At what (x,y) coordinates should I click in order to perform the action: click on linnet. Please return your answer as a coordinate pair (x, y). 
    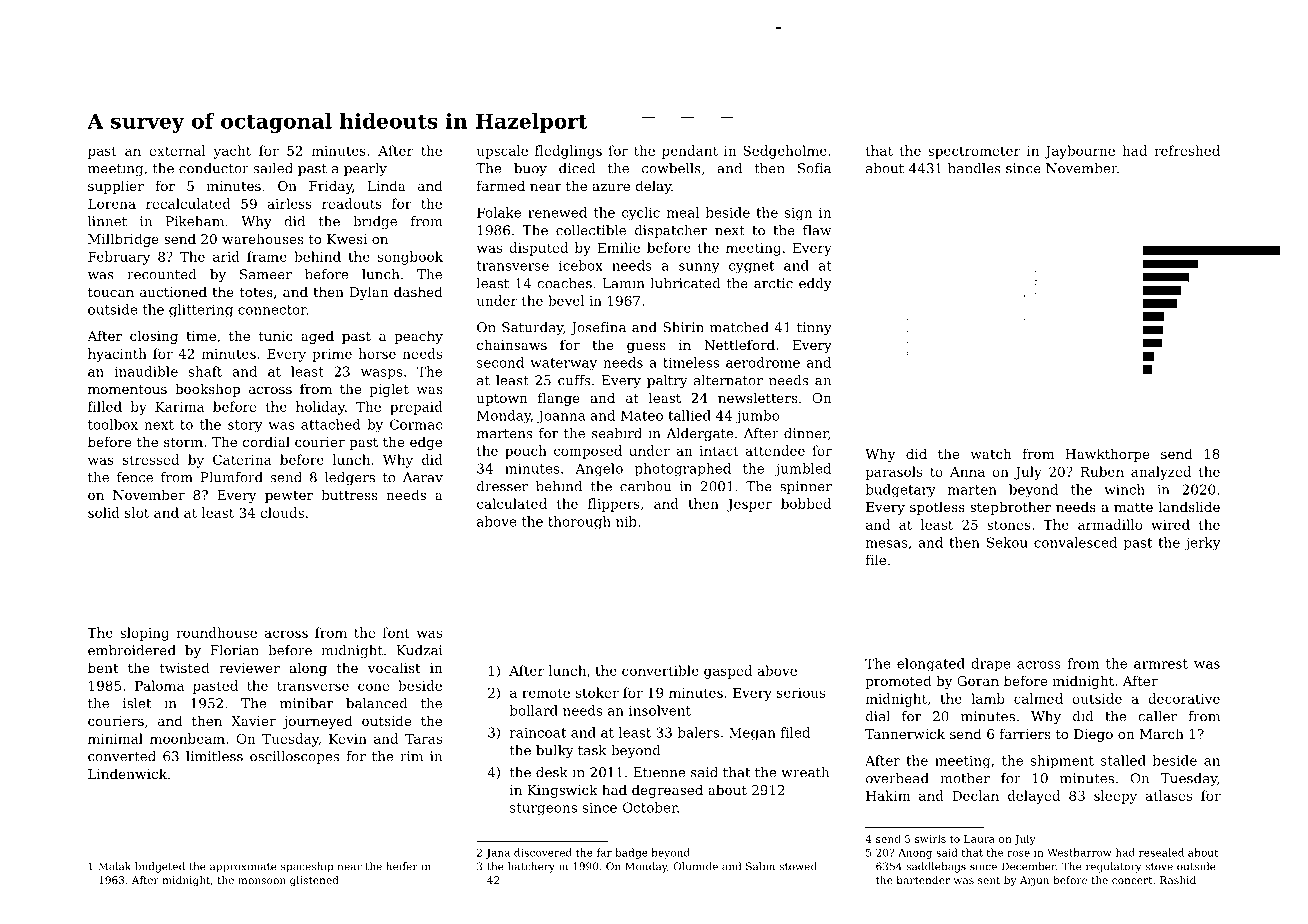
    Looking at the image, I should click on (107, 221).
